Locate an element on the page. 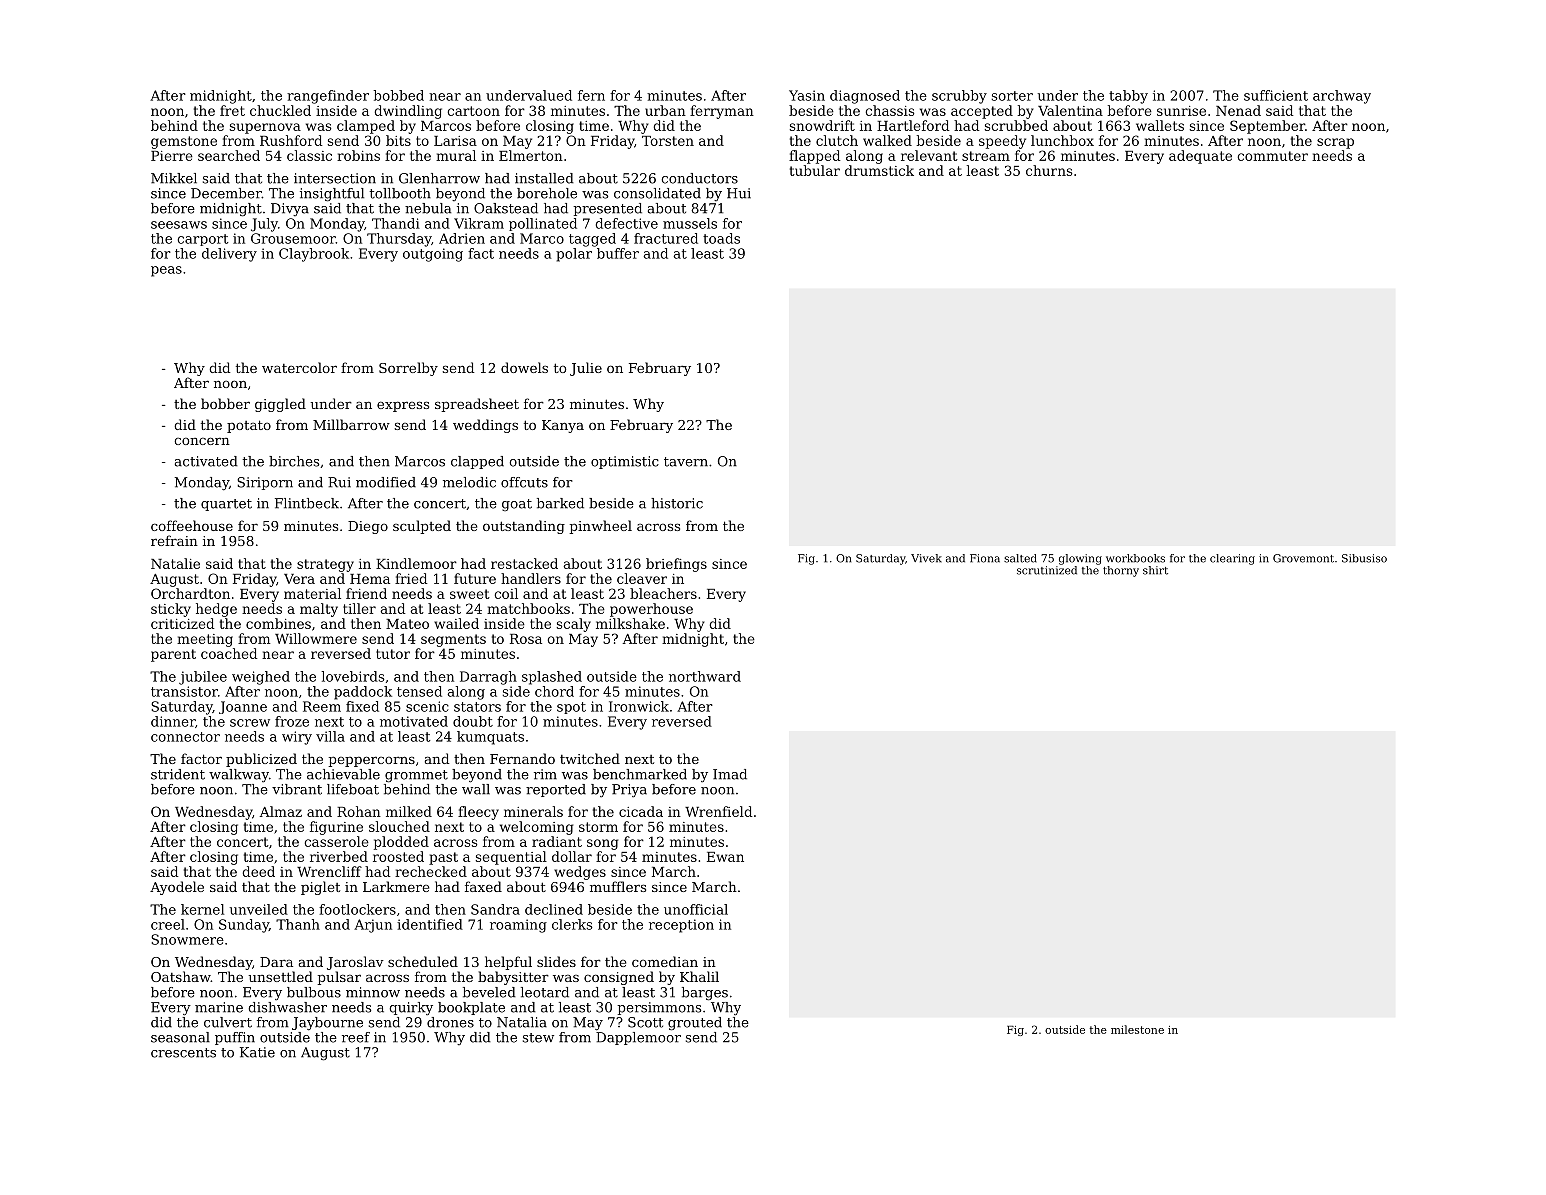 Image resolution: width=1546 pixels, height=1195 pixels. dollar is located at coordinates (572, 856).
